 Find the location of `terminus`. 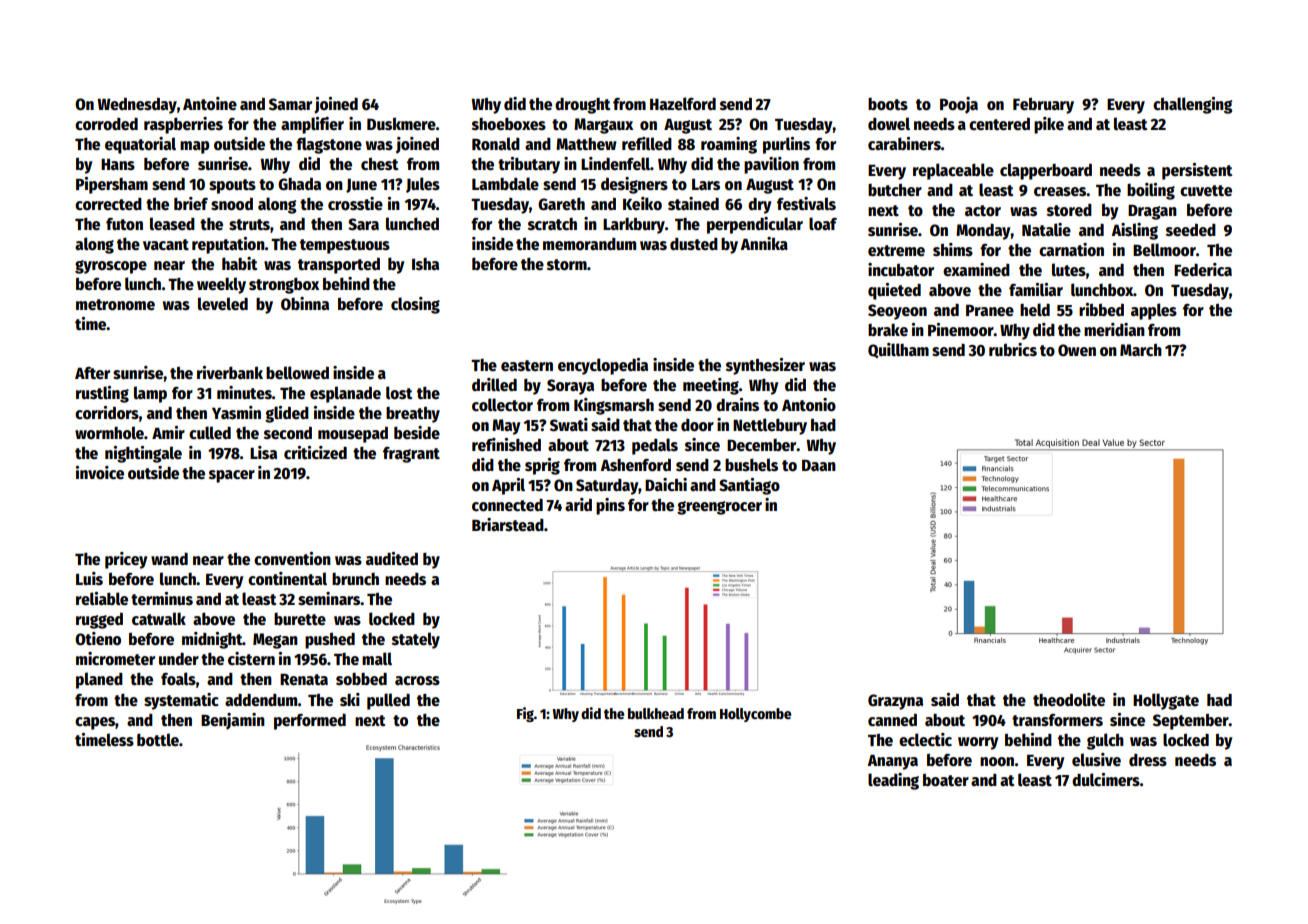

terminus is located at coordinates (162, 598).
